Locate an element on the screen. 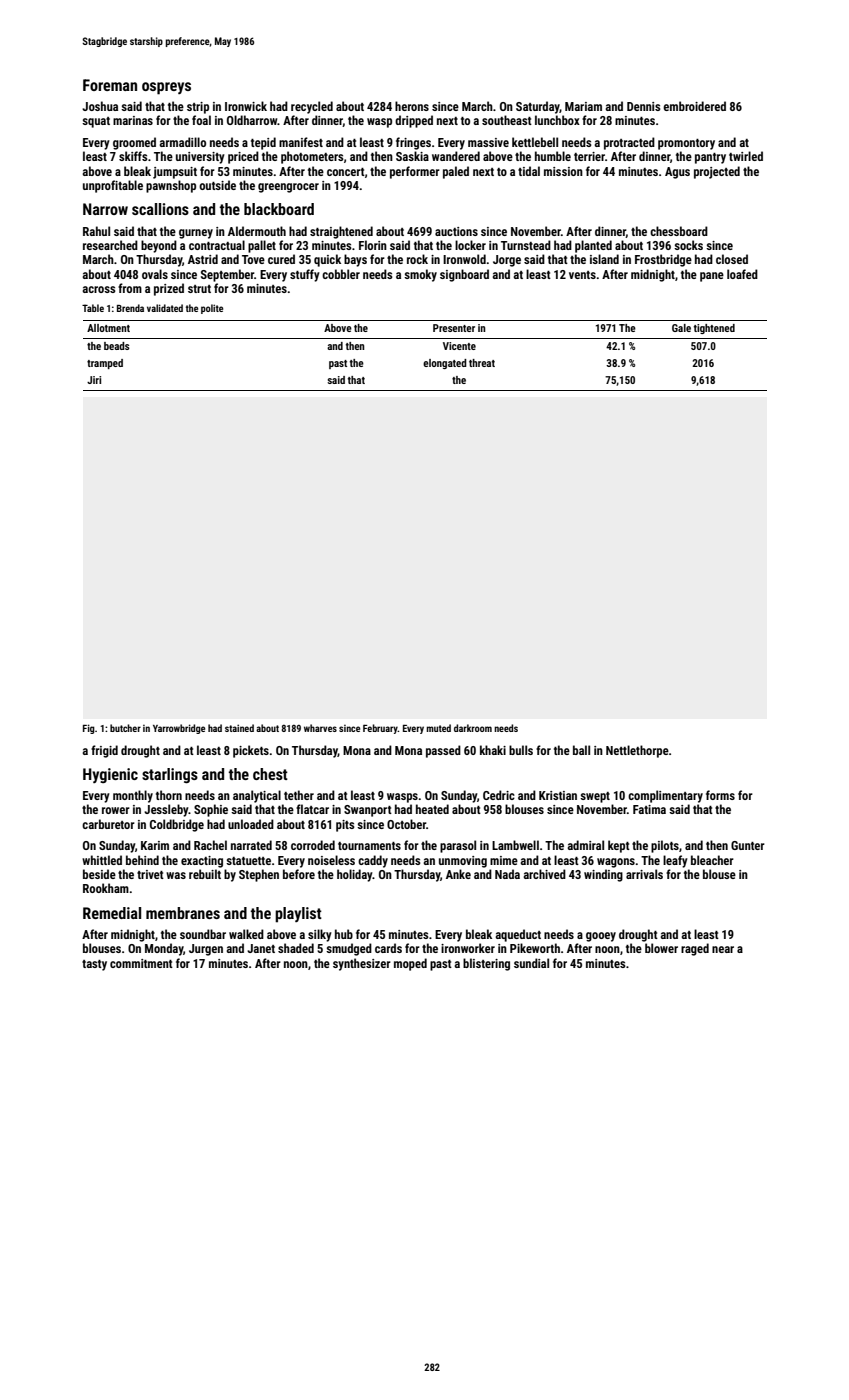  wharves is located at coordinates (320, 728).
